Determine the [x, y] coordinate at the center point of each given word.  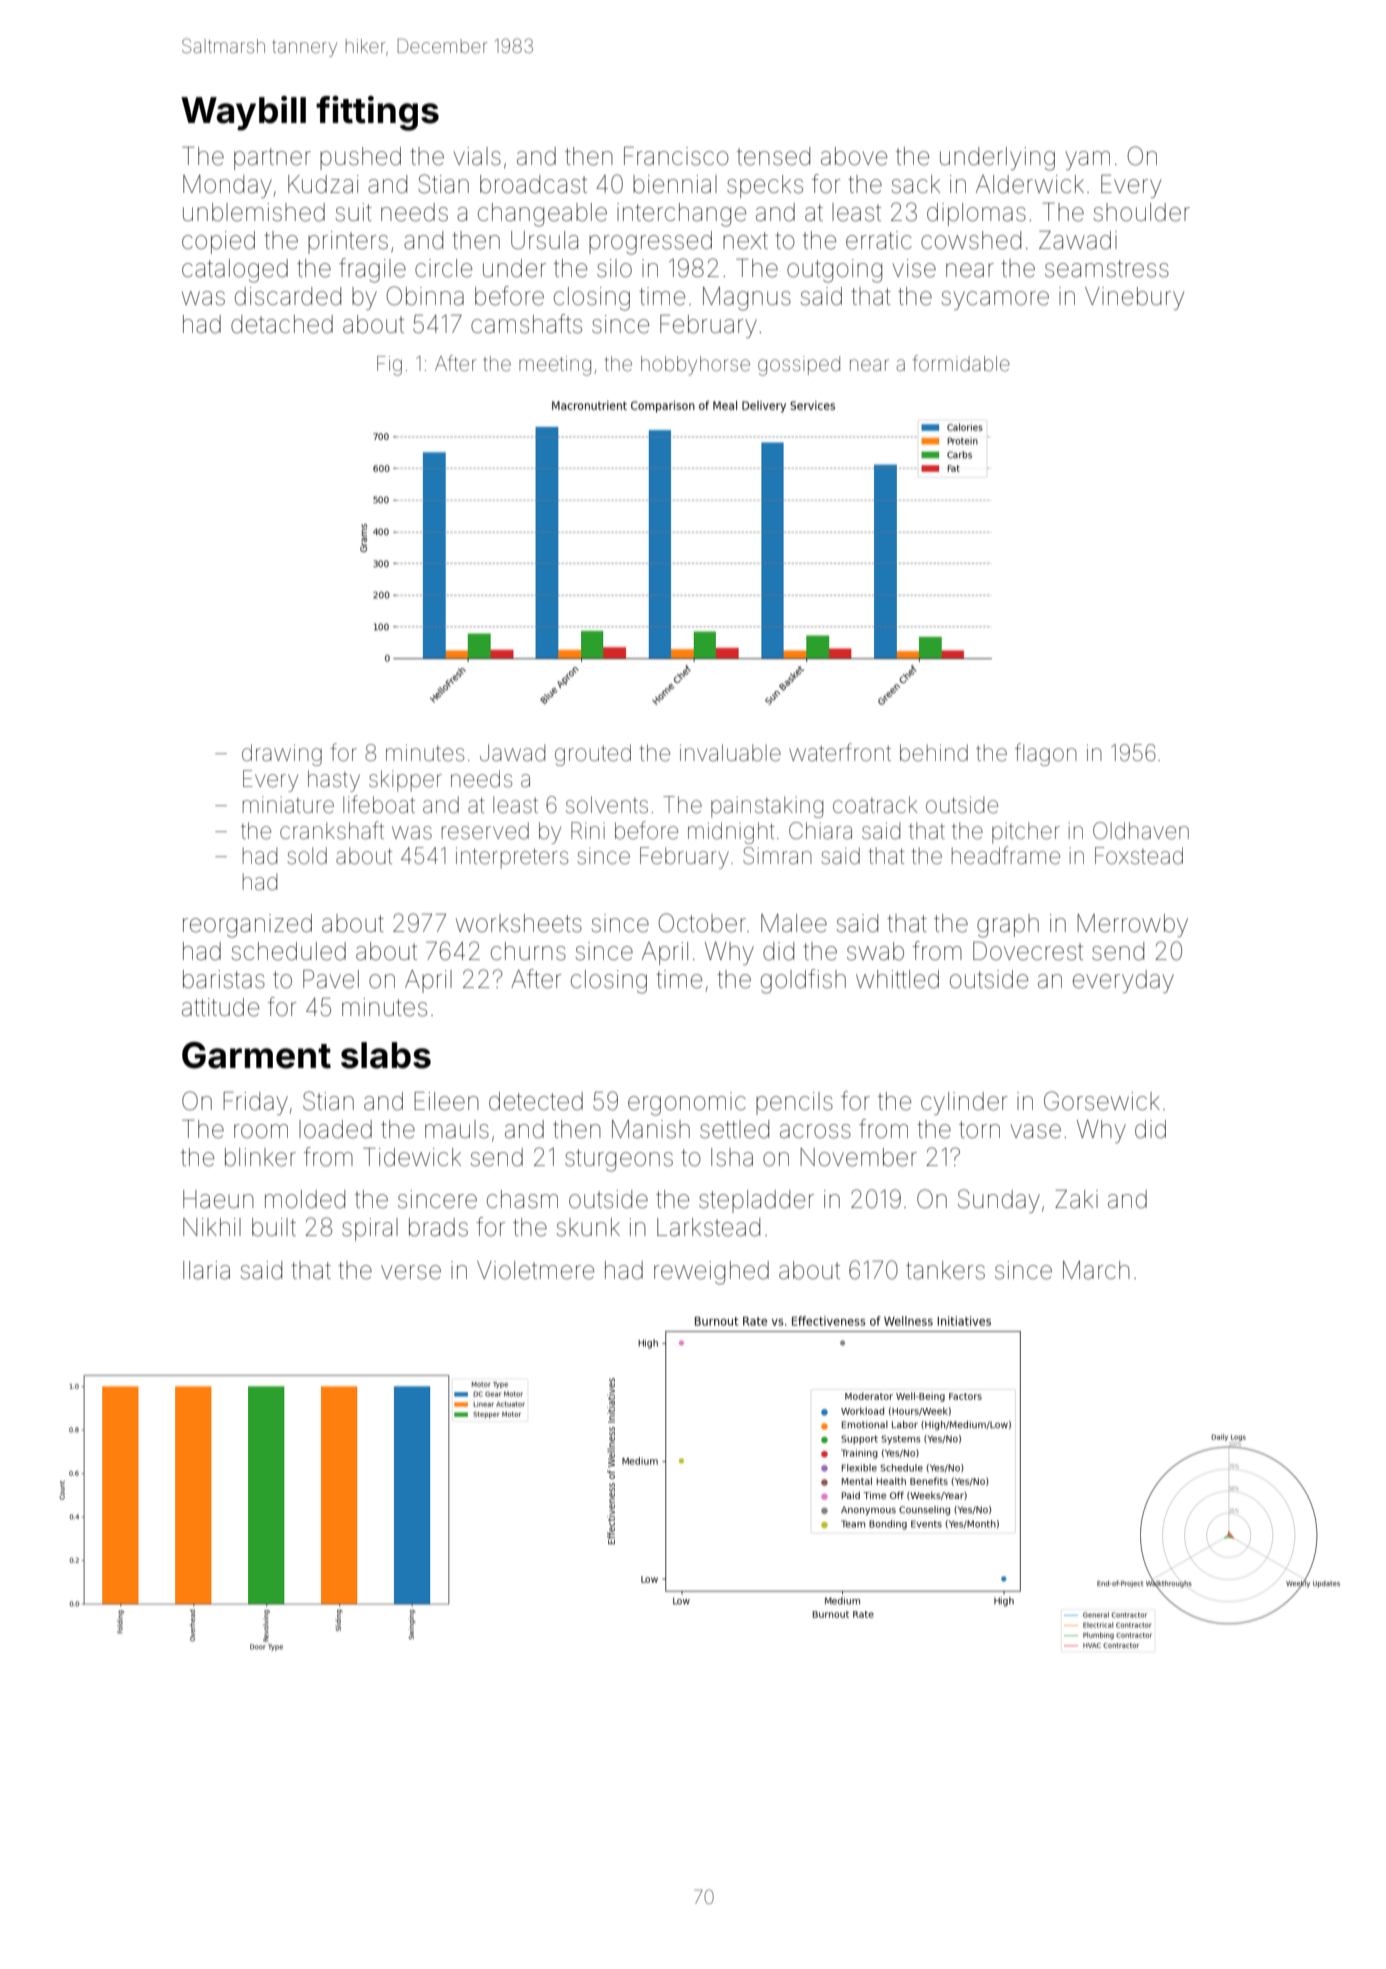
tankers [945, 1270]
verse [411, 1272]
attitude [220, 1007]
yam [1088, 160]
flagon [1046, 754]
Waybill [243, 113]
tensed [773, 156]
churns [528, 951]
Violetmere [535, 1270]
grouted [593, 755]
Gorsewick [1102, 1101]
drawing [282, 755]
